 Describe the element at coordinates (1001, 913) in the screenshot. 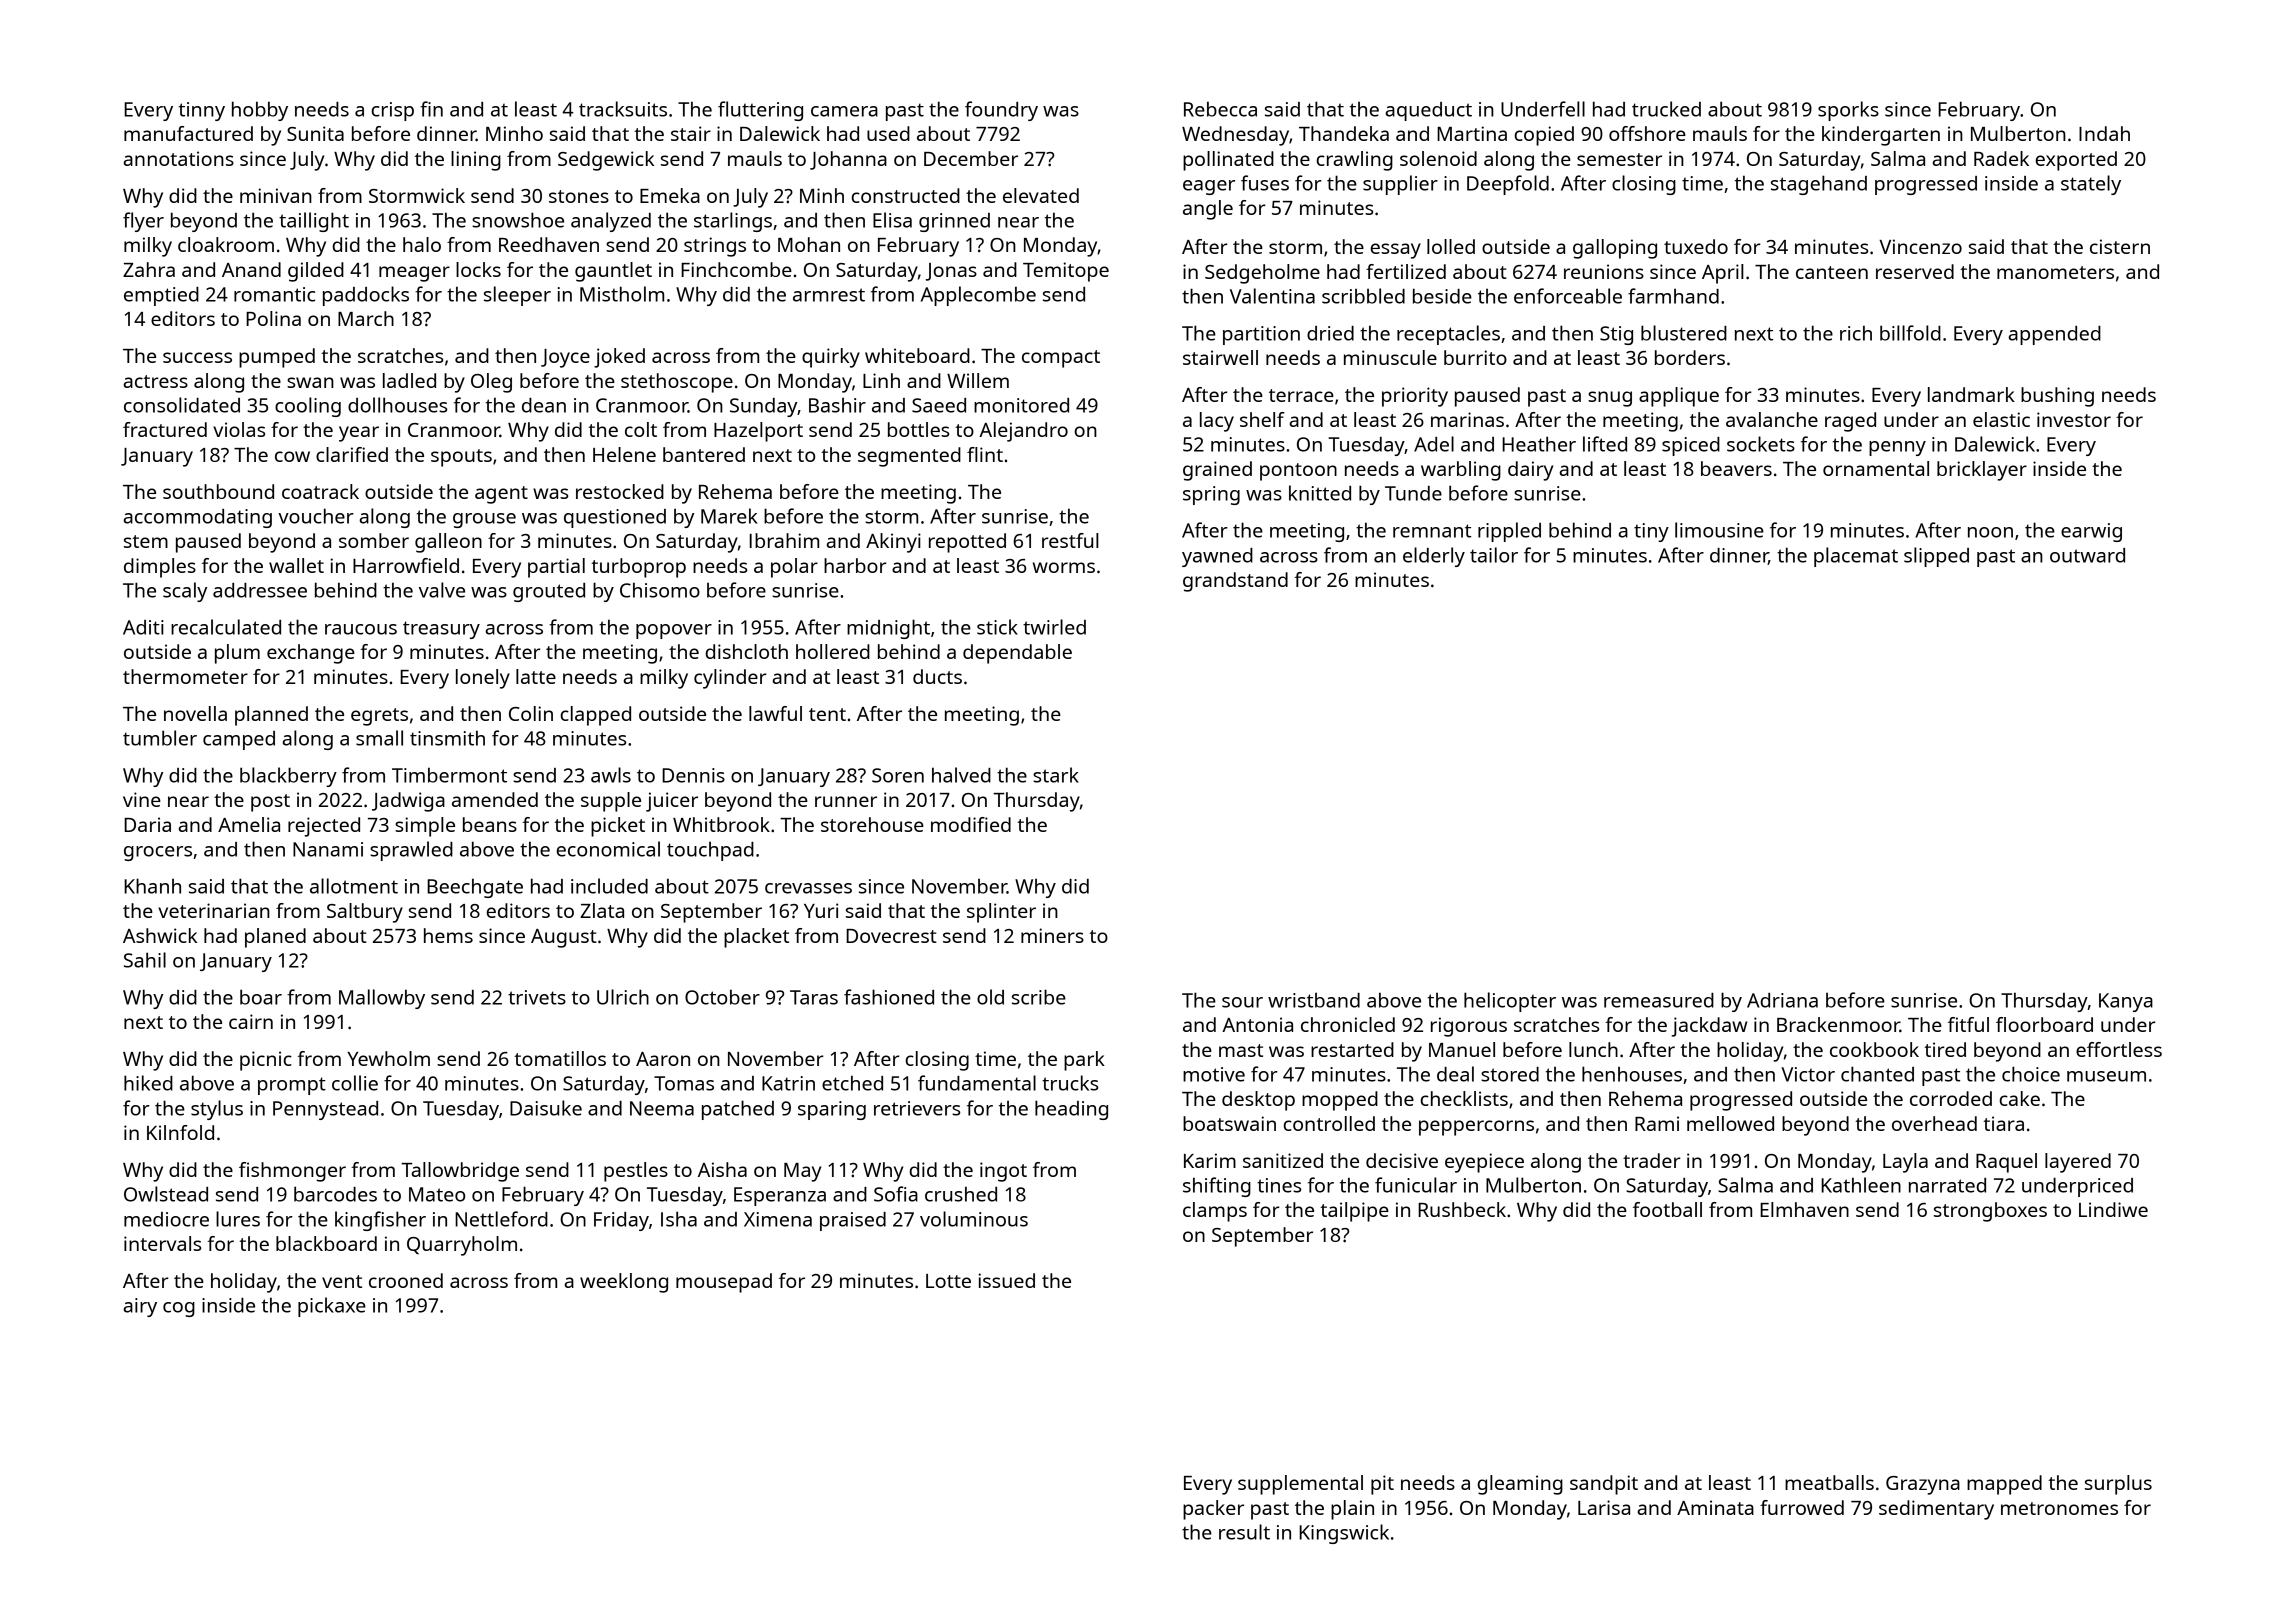

I see `splinter` at that location.
